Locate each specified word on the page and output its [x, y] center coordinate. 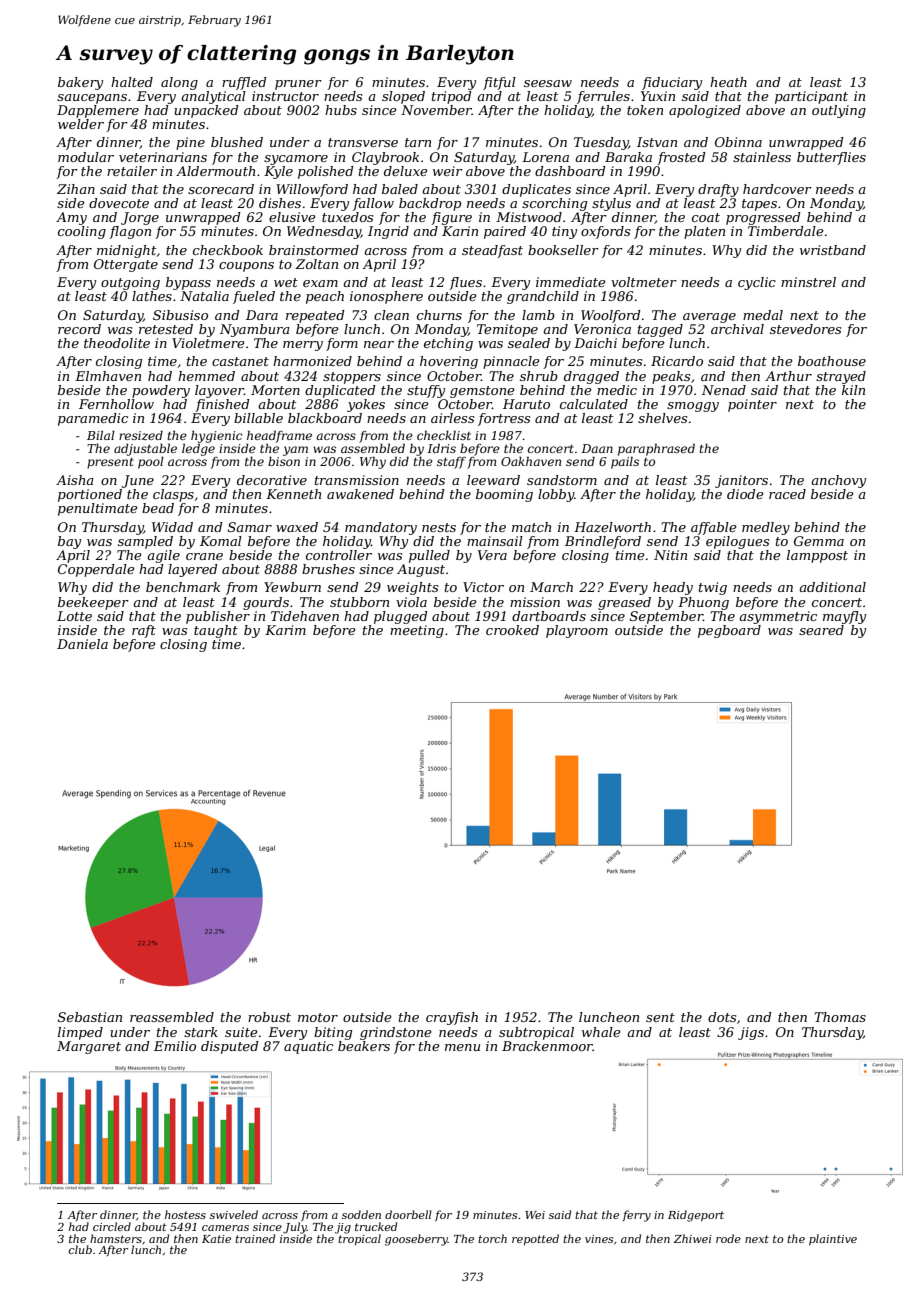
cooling [82, 232]
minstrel [808, 282]
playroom [577, 631]
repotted [535, 1239]
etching [448, 344]
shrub [539, 376]
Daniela [82, 644]
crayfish [452, 1018]
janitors [741, 481]
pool [151, 462]
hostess [185, 1214]
